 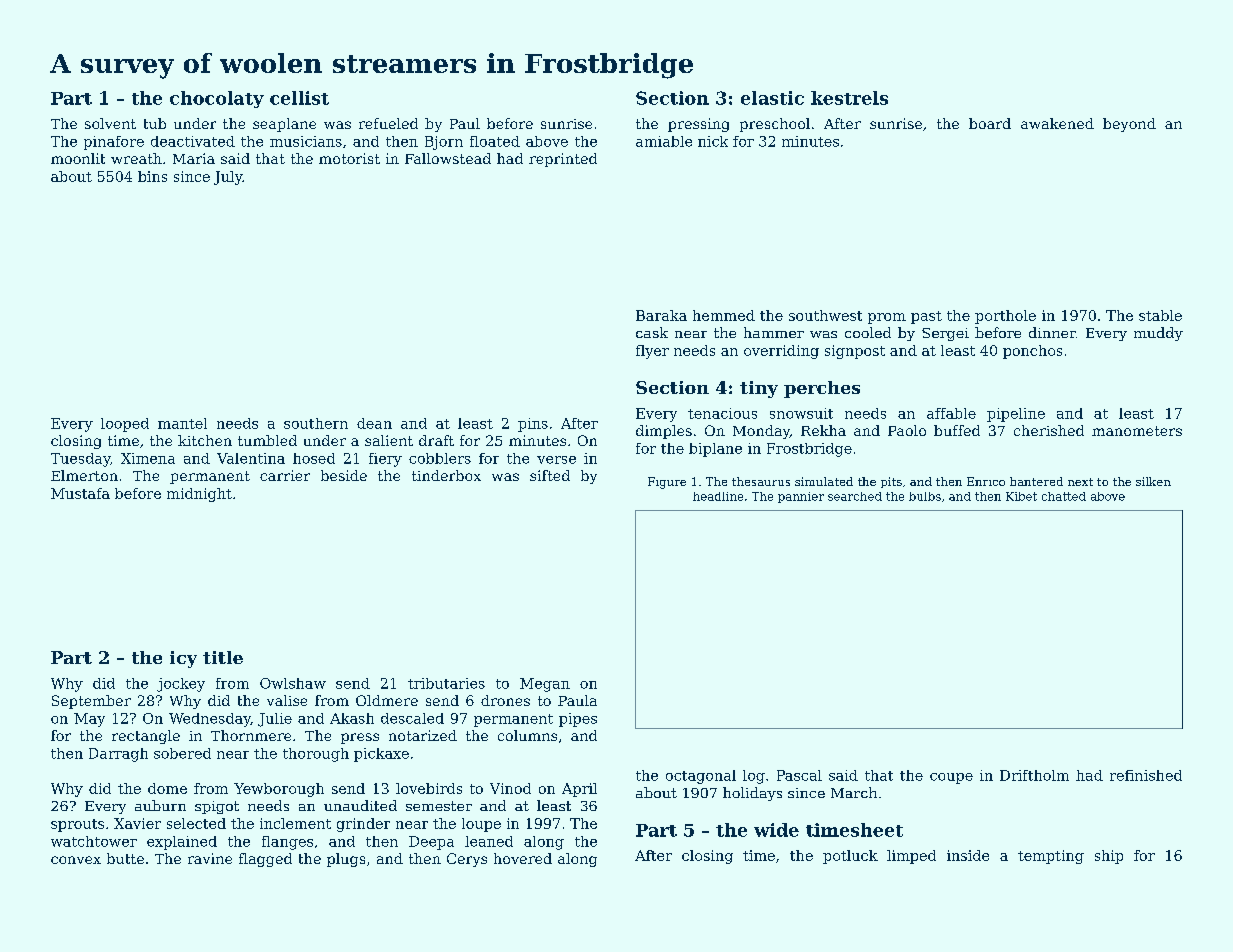 What do you see at coordinates (118, 755) in the image?
I see `Darragh` at bounding box center [118, 755].
